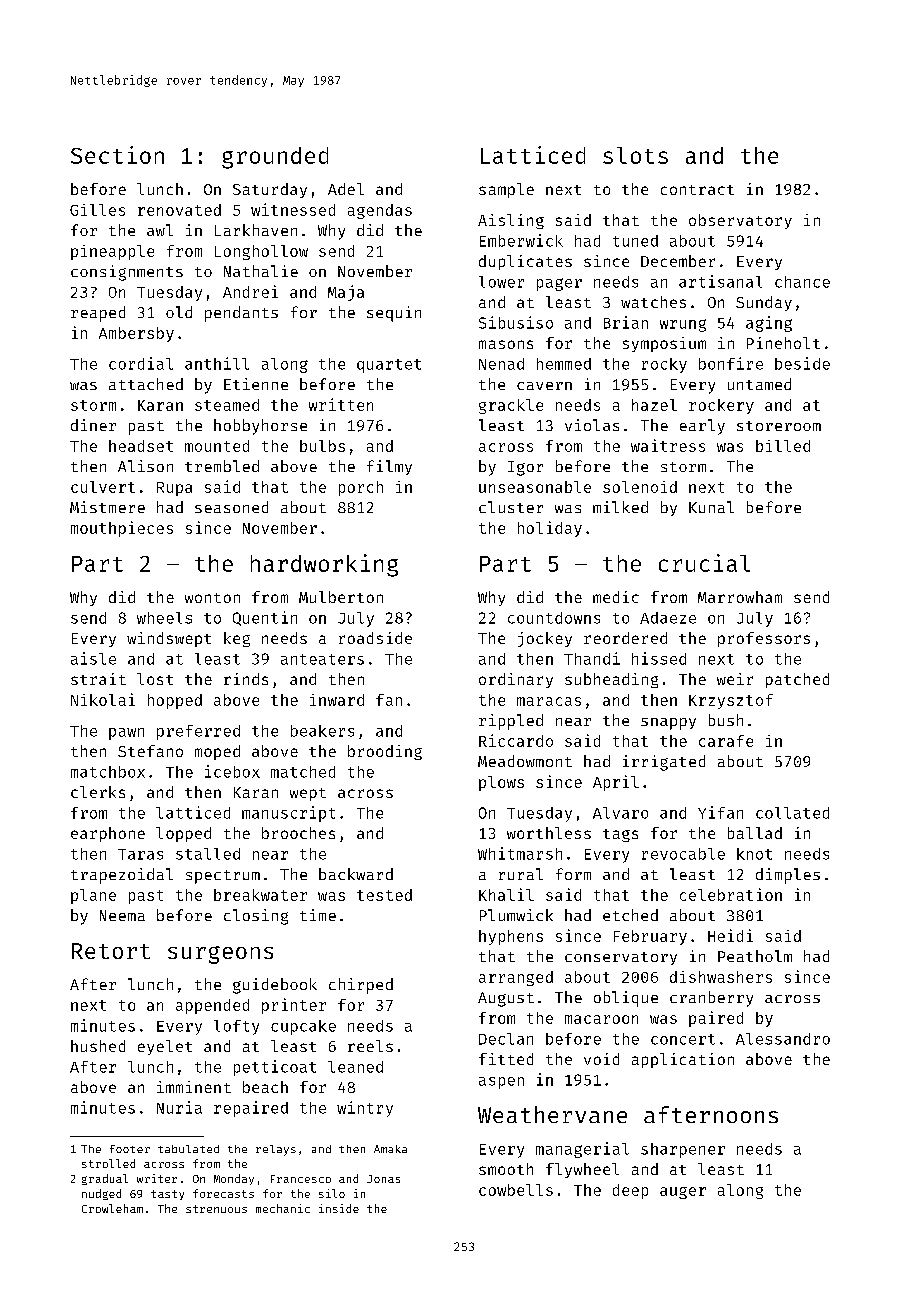  Describe the element at coordinates (117, 155) in the page. I see `Section` at that location.
